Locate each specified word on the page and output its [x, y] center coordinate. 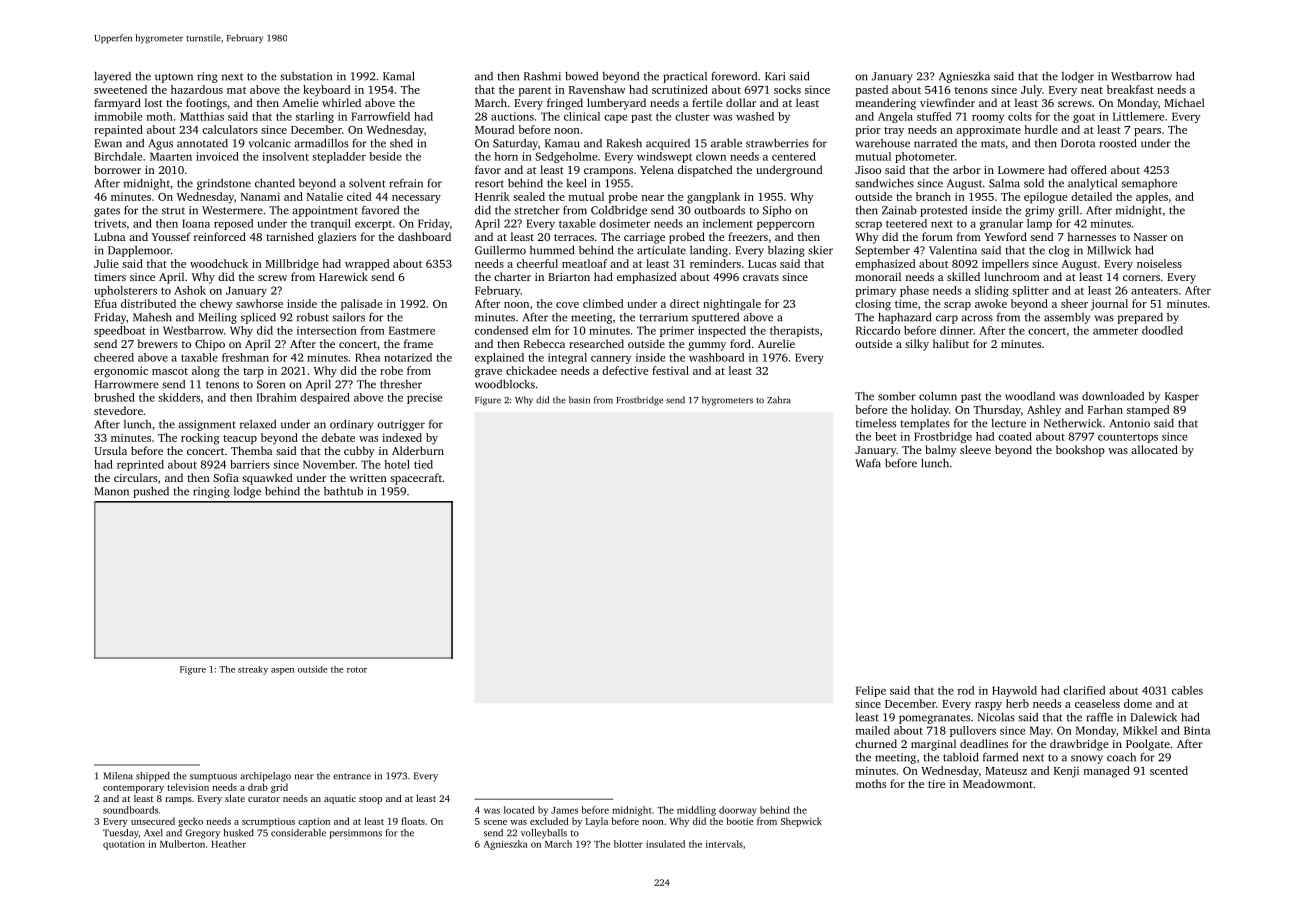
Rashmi [542, 76]
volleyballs [544, 834]
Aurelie [776, 343]
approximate [988, 131]
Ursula [110, 450]
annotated [202, 143]
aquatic [340, 799]
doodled [1162, 330]
